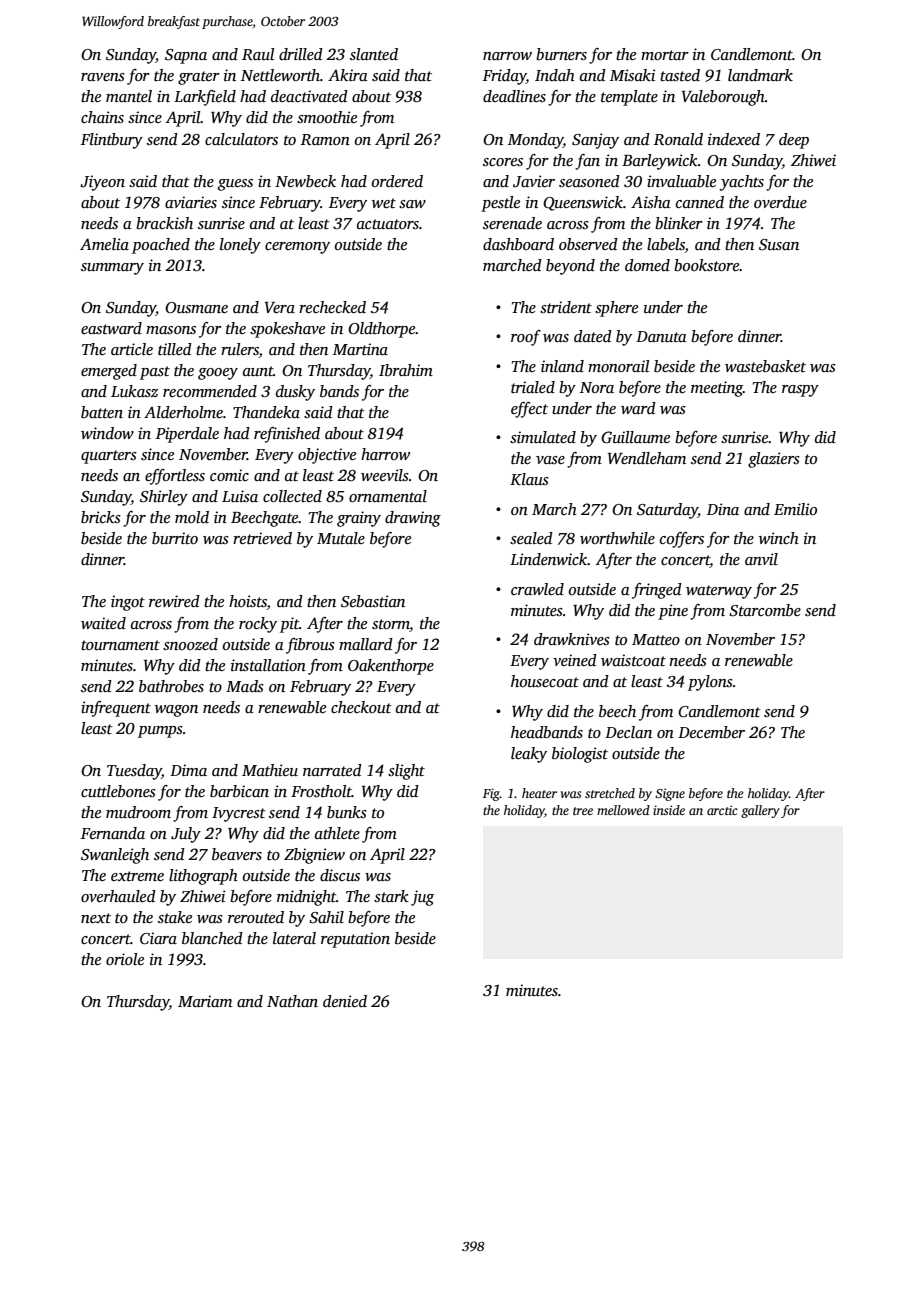 The width and height of the screenshot is (924, 1308). What do you see at coordinates (301, 54) in the screenshot?
I see `drilled` at bounding box center [301, 54].
